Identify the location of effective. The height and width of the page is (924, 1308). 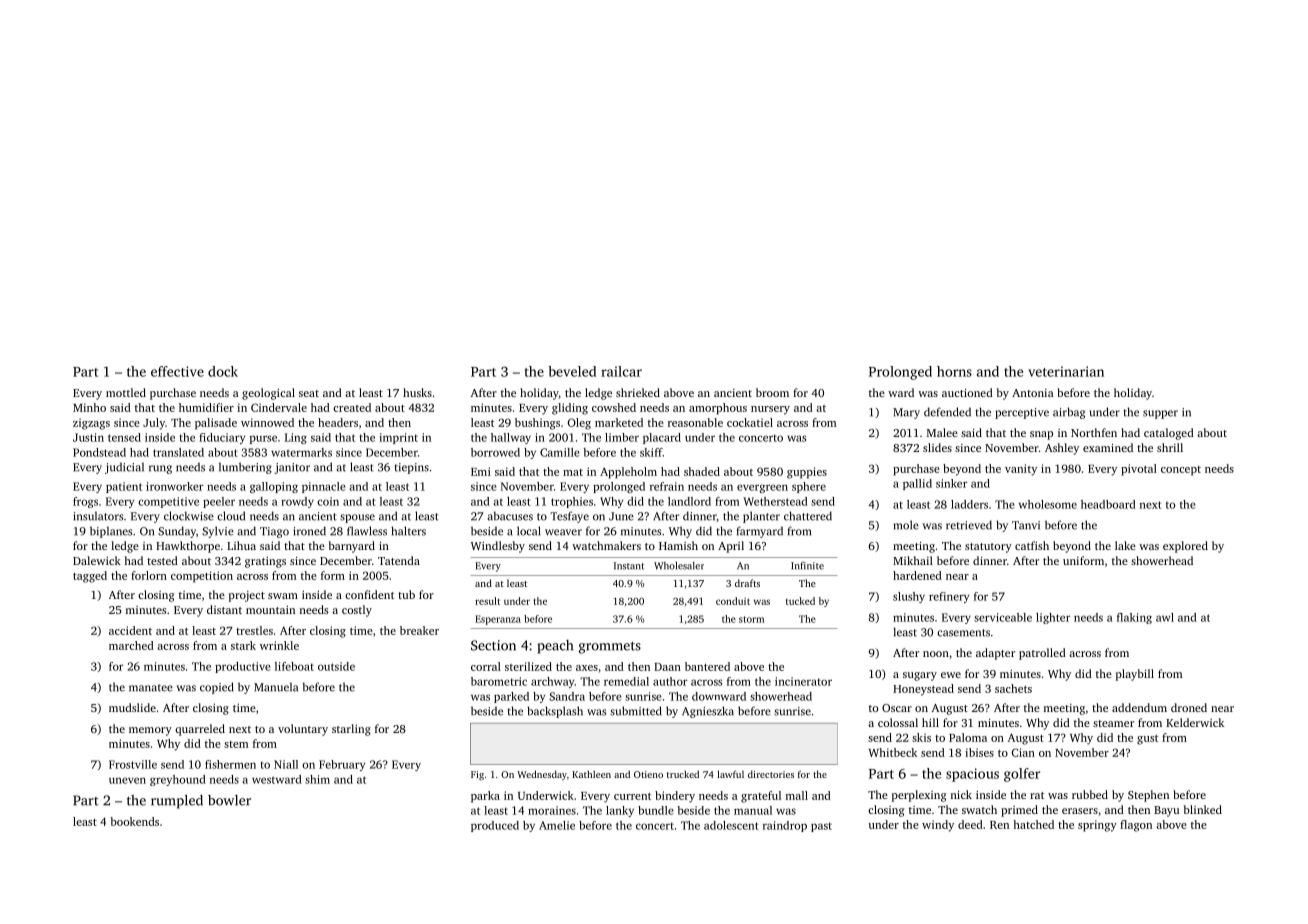
(177, 371).
